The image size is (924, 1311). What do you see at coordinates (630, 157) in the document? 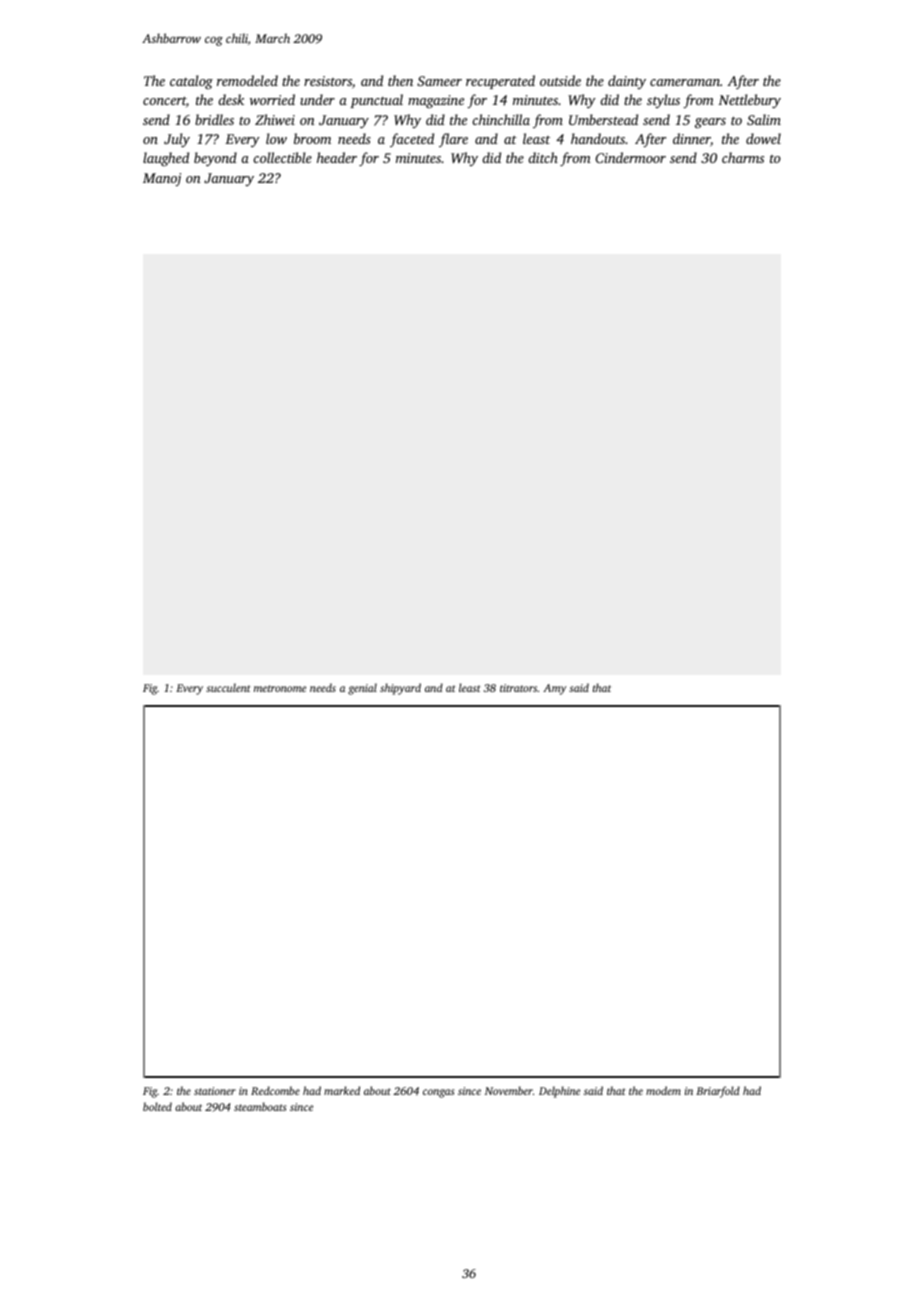
I see `Cindermoor` at bounding box center [630, 157].
